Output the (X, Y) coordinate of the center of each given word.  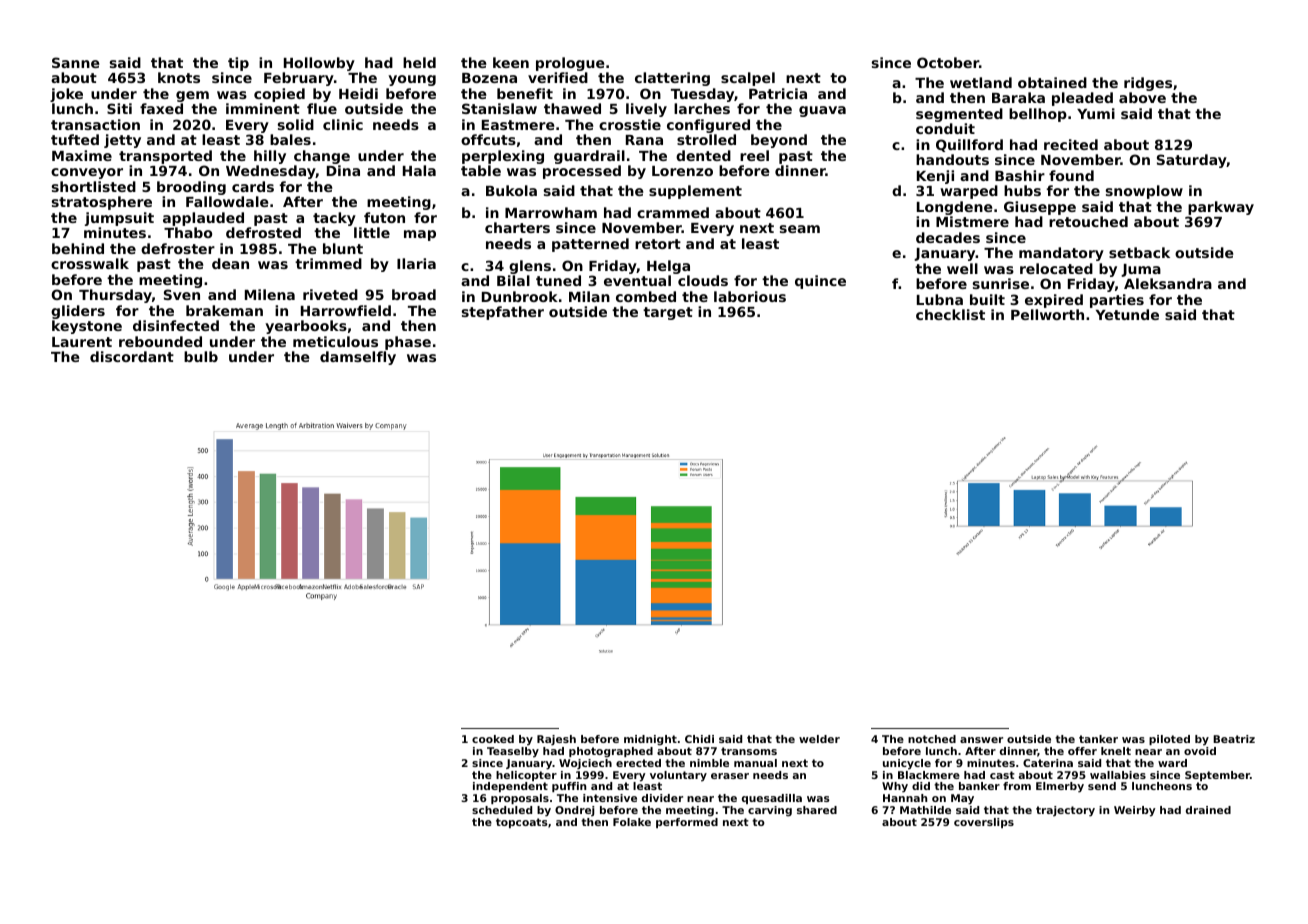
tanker (1098, 739)
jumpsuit (119, 219)
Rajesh (556, 740)
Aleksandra (1168, 283)
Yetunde (1127, 314)
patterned (590, 245)
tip (238, 64)
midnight (650, 740)
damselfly (358, 358)
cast (1002, 775)
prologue (570, 64)
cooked (493, 739)
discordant (132, 356)
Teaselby (513, 752)
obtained (1052, 82)
